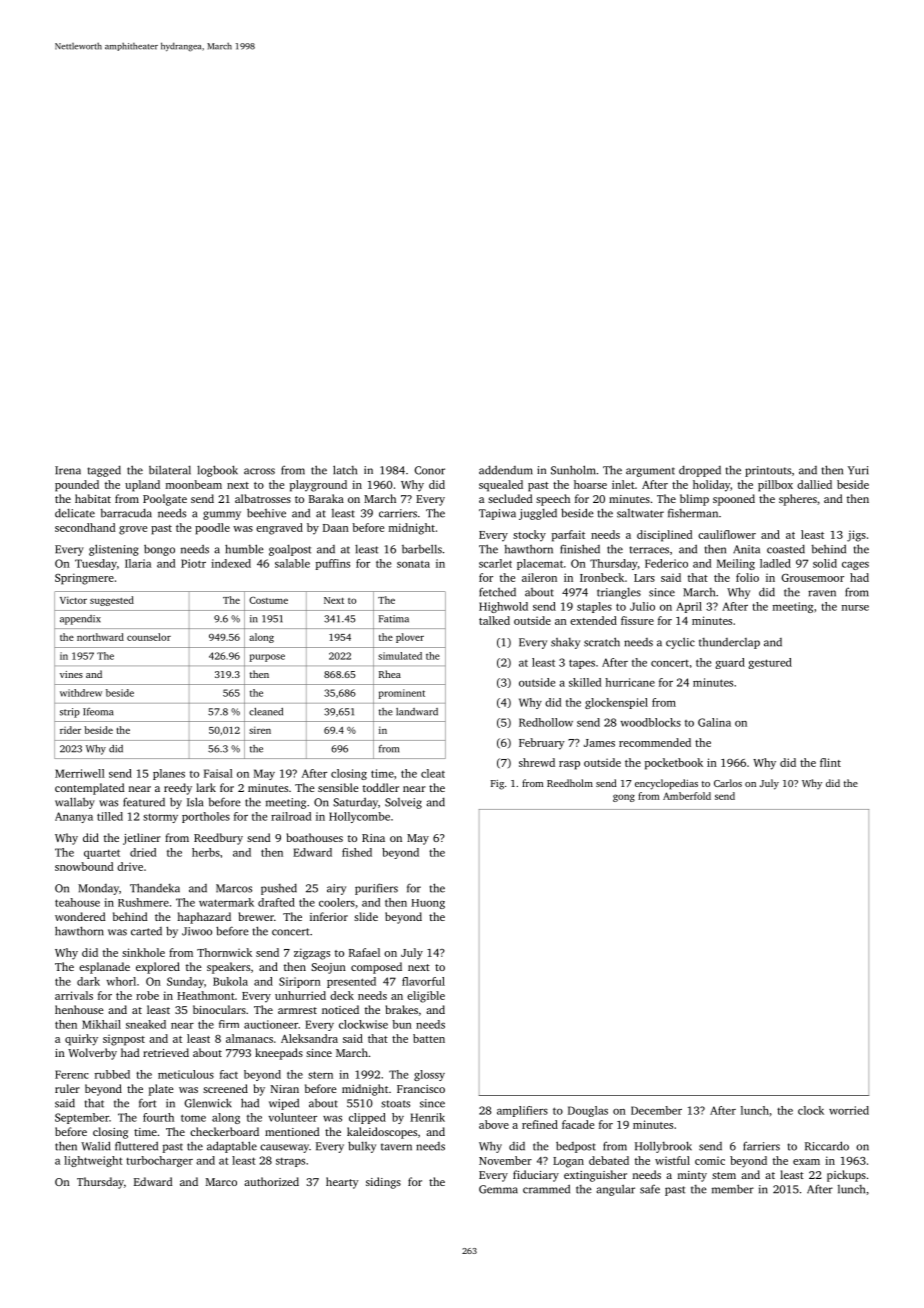  Describe the element at coordinates (858, 470) in the screenshot. I see `Yuri` at that location.
